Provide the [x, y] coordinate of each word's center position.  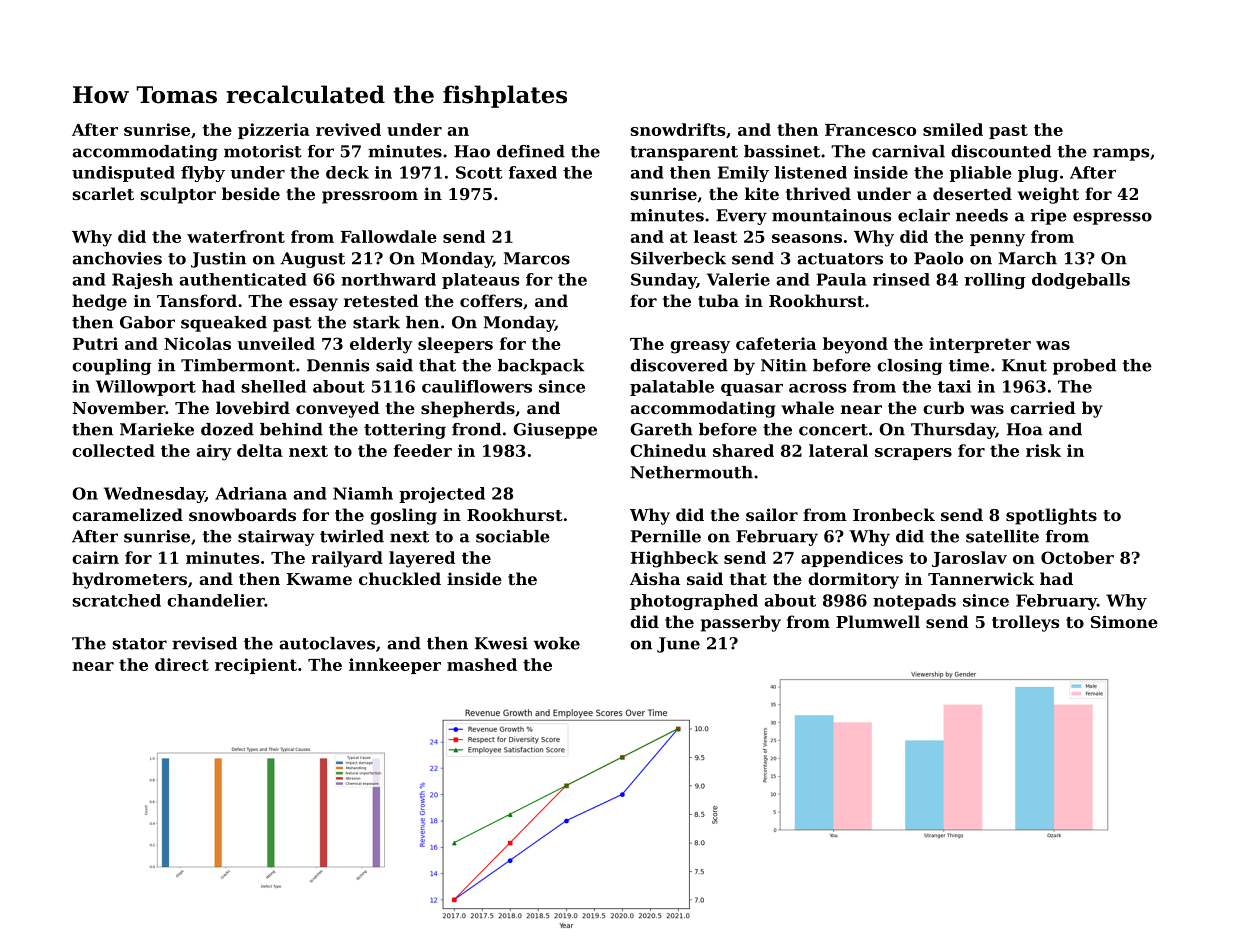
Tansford [197, 300]
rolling [995, 281]
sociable [513, 536]
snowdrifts [678, 129]
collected [113, 450]
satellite [1002, 536]
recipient [256, 666]
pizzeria [274, 131]
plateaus [480, 281]
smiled [953, 129]
